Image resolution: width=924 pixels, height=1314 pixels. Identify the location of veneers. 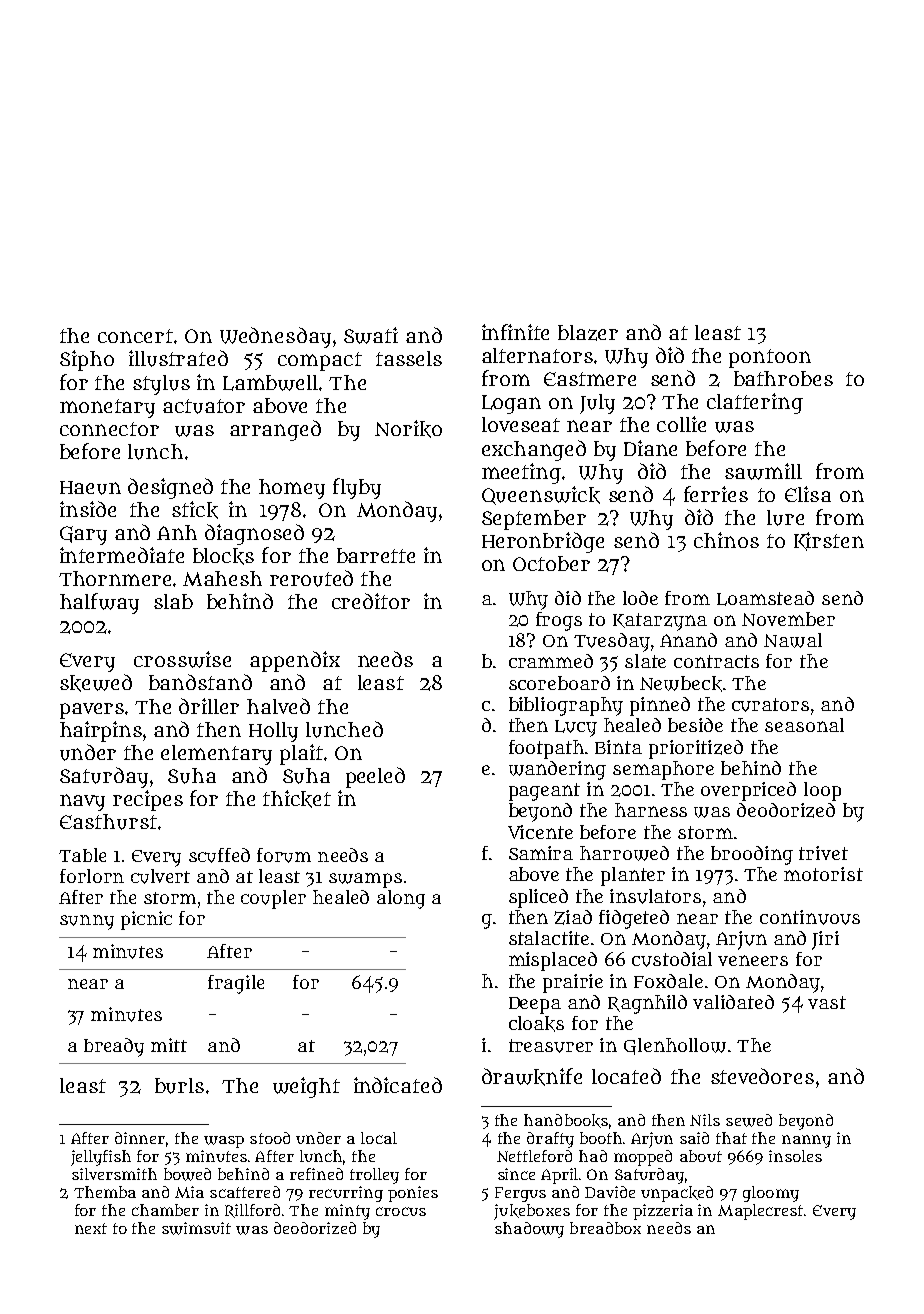
(753, 960).
